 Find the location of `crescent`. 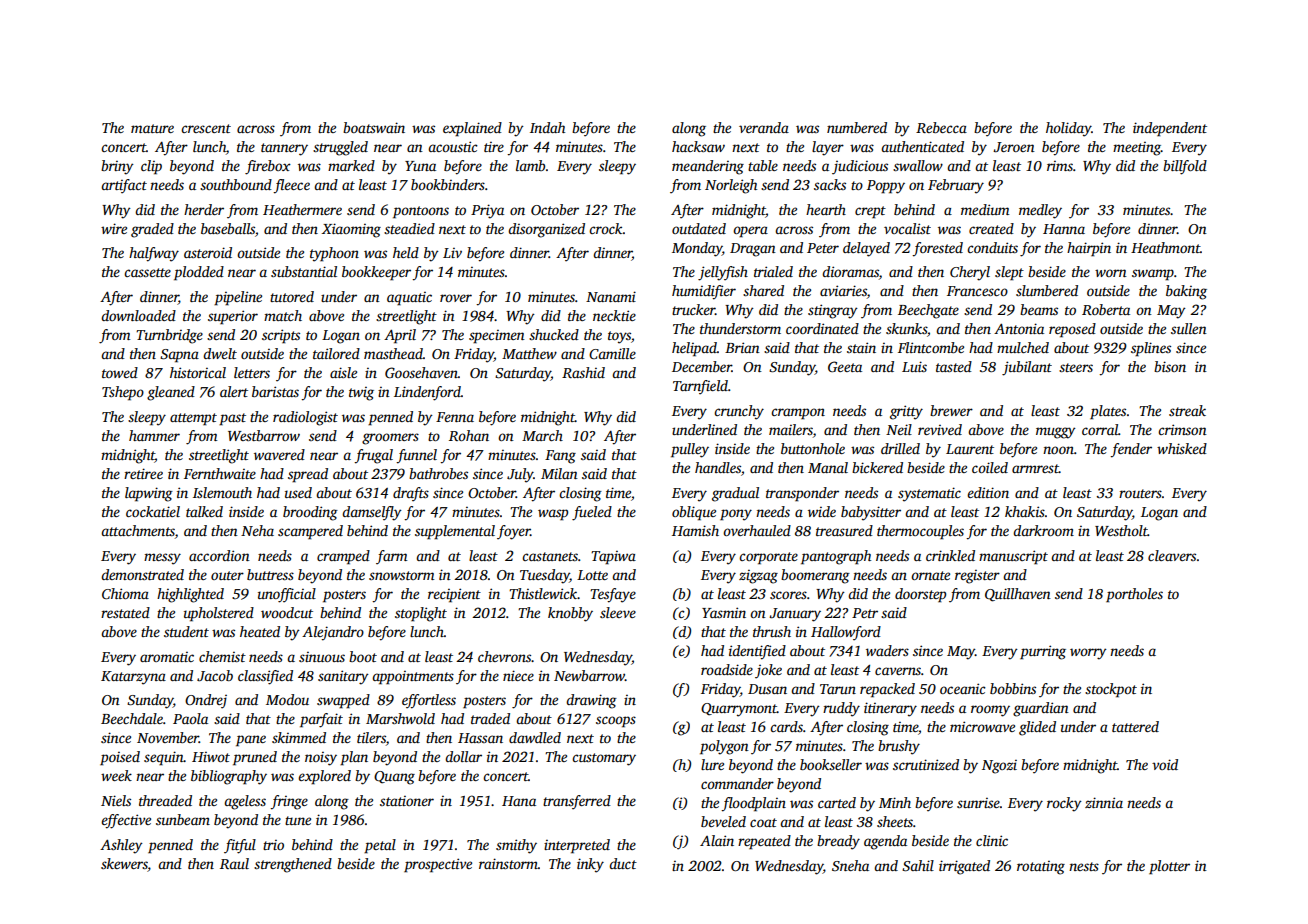

crescent is located at coordinates (206, 128).
